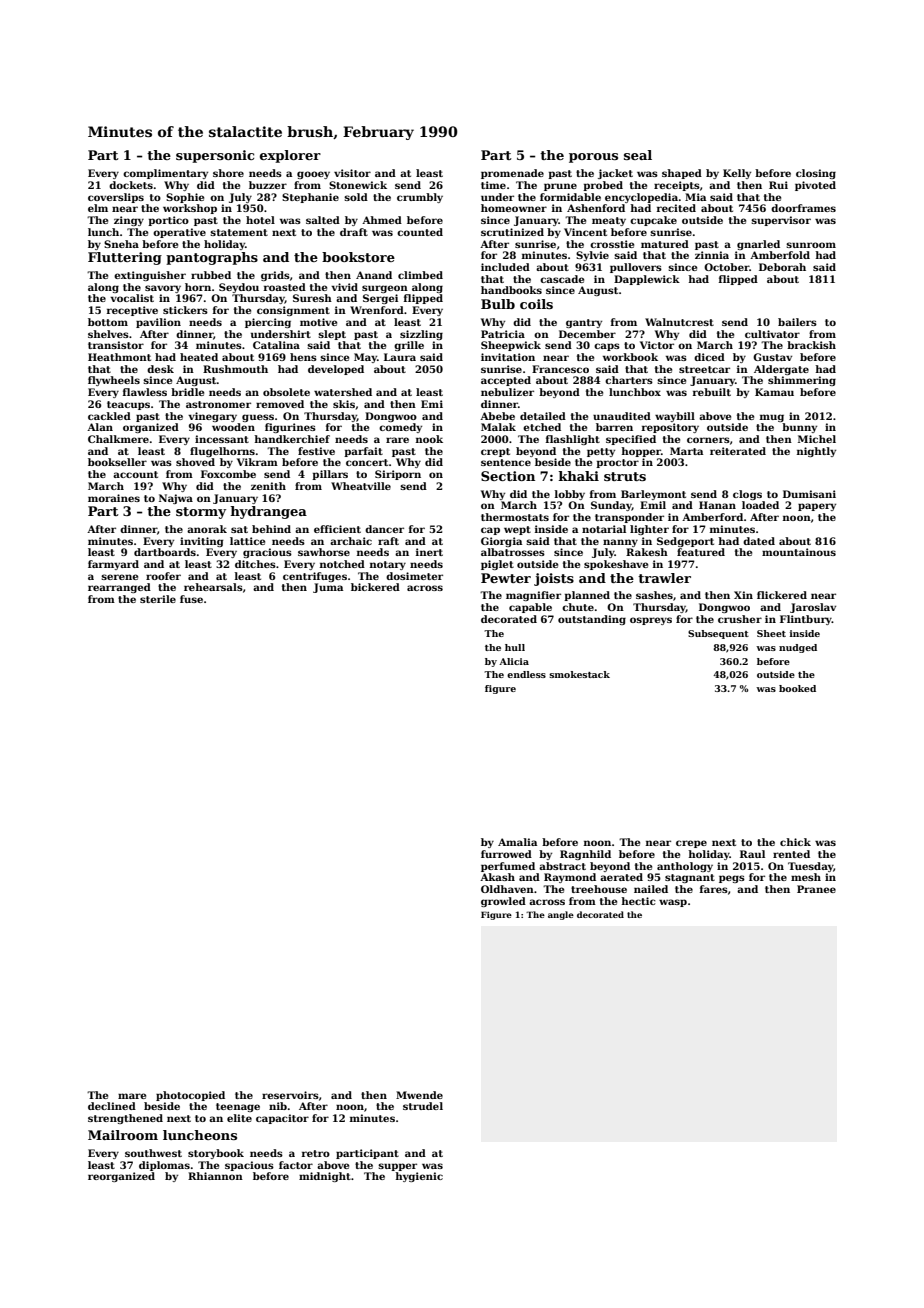 Image resolution: width=924 pixels, height=1308 pixels. Describe the element at coordinates (497, 877) in the screenshot. I see `Akash` at that location.
